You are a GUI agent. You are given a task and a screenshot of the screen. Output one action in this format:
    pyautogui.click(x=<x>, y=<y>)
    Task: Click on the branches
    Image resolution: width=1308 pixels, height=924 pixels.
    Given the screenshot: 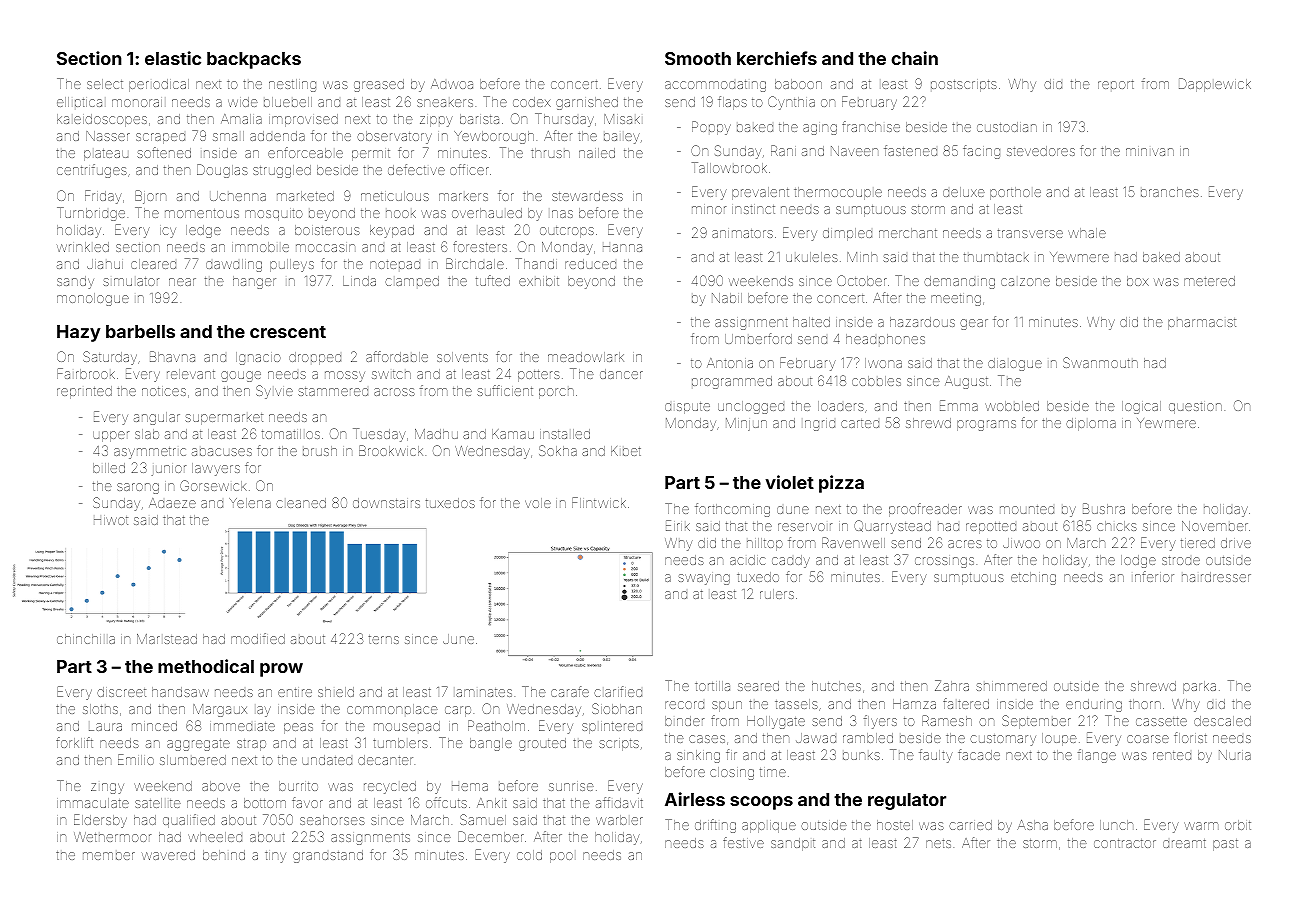 What is the action you would take?
    pyautogui.click(x=1170, y=192)
